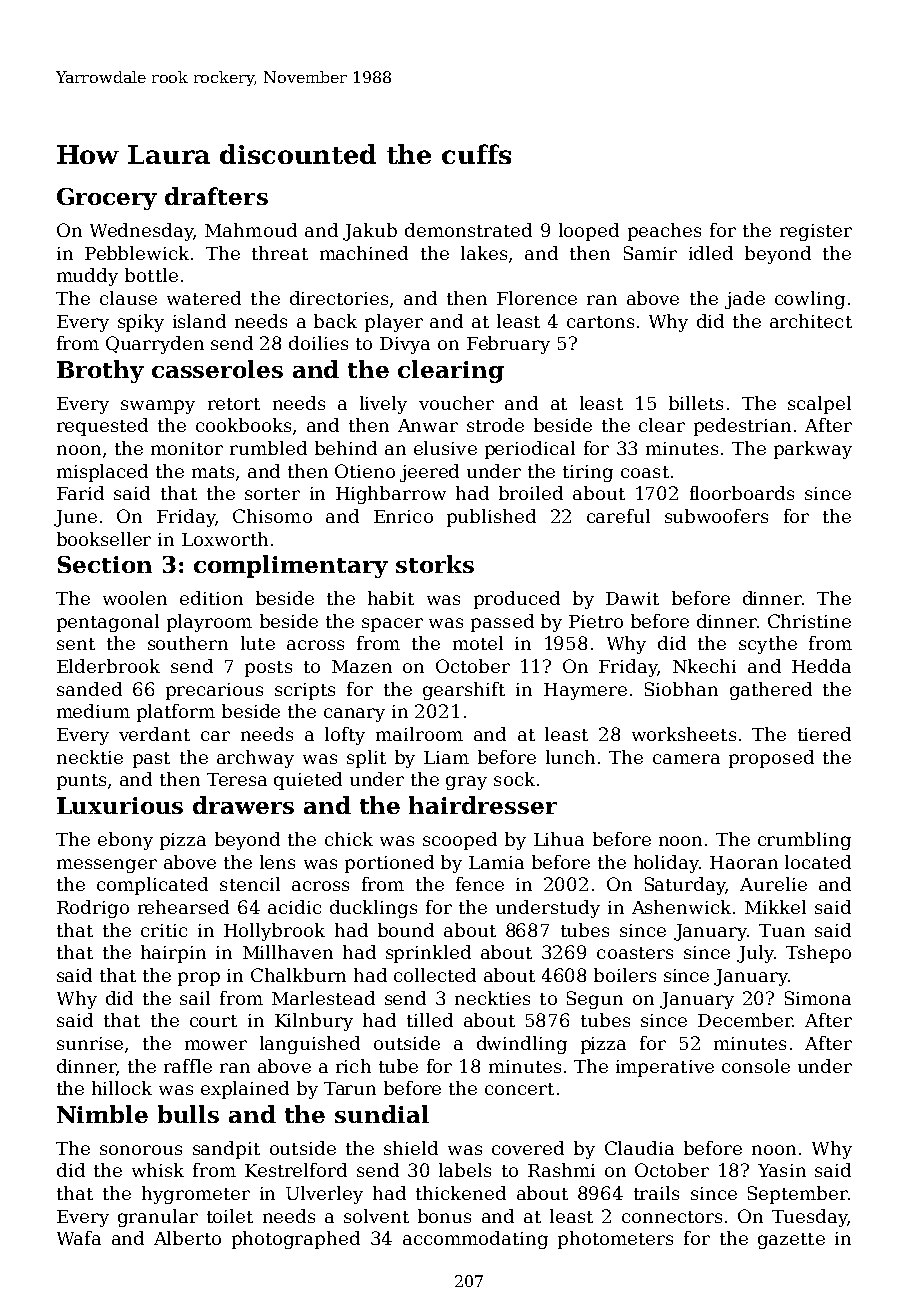  I want to click on past, so click(151, 760).
